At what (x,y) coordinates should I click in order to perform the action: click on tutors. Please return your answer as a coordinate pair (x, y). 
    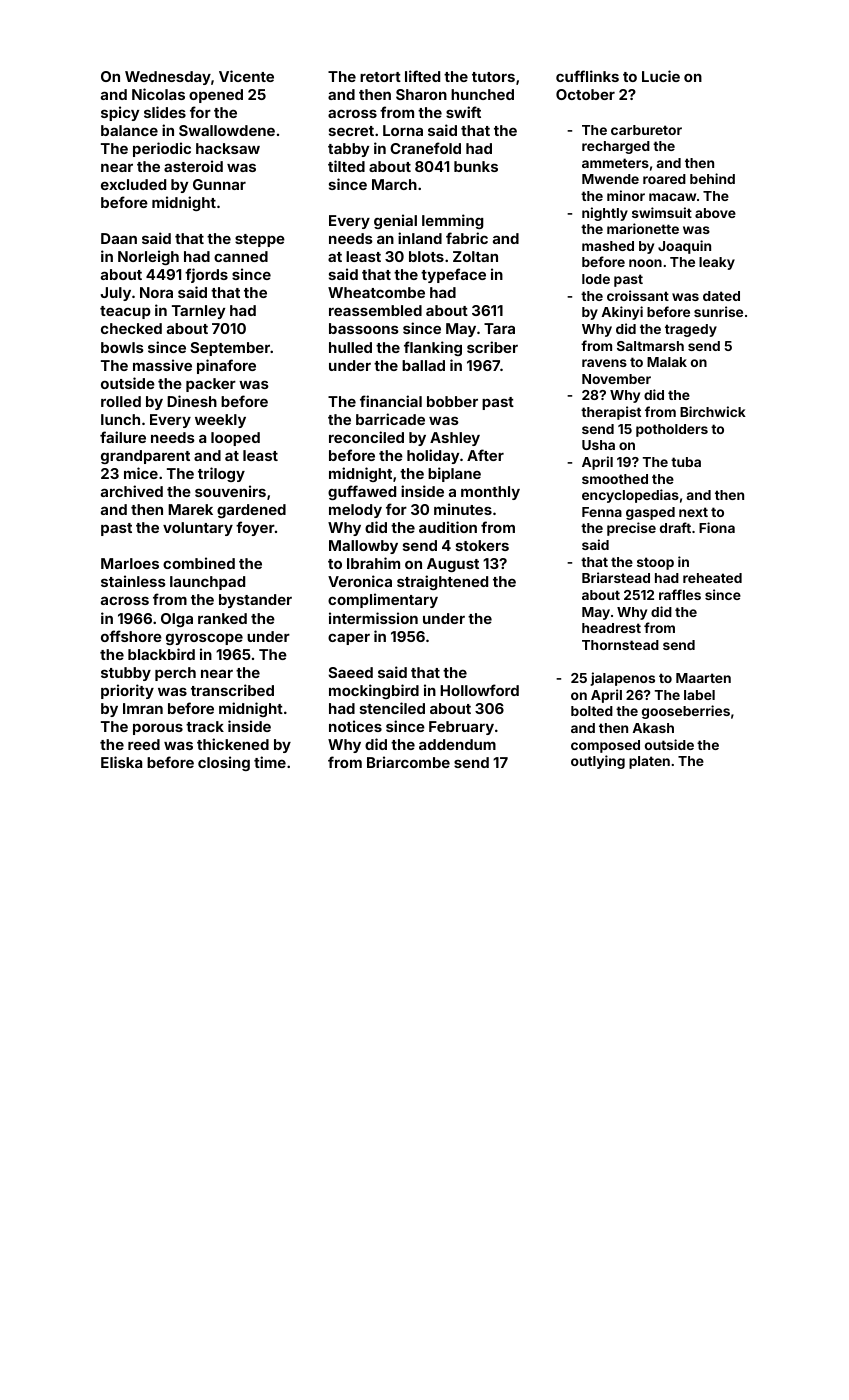
    Looking at the image, I should click on (493, 77).
